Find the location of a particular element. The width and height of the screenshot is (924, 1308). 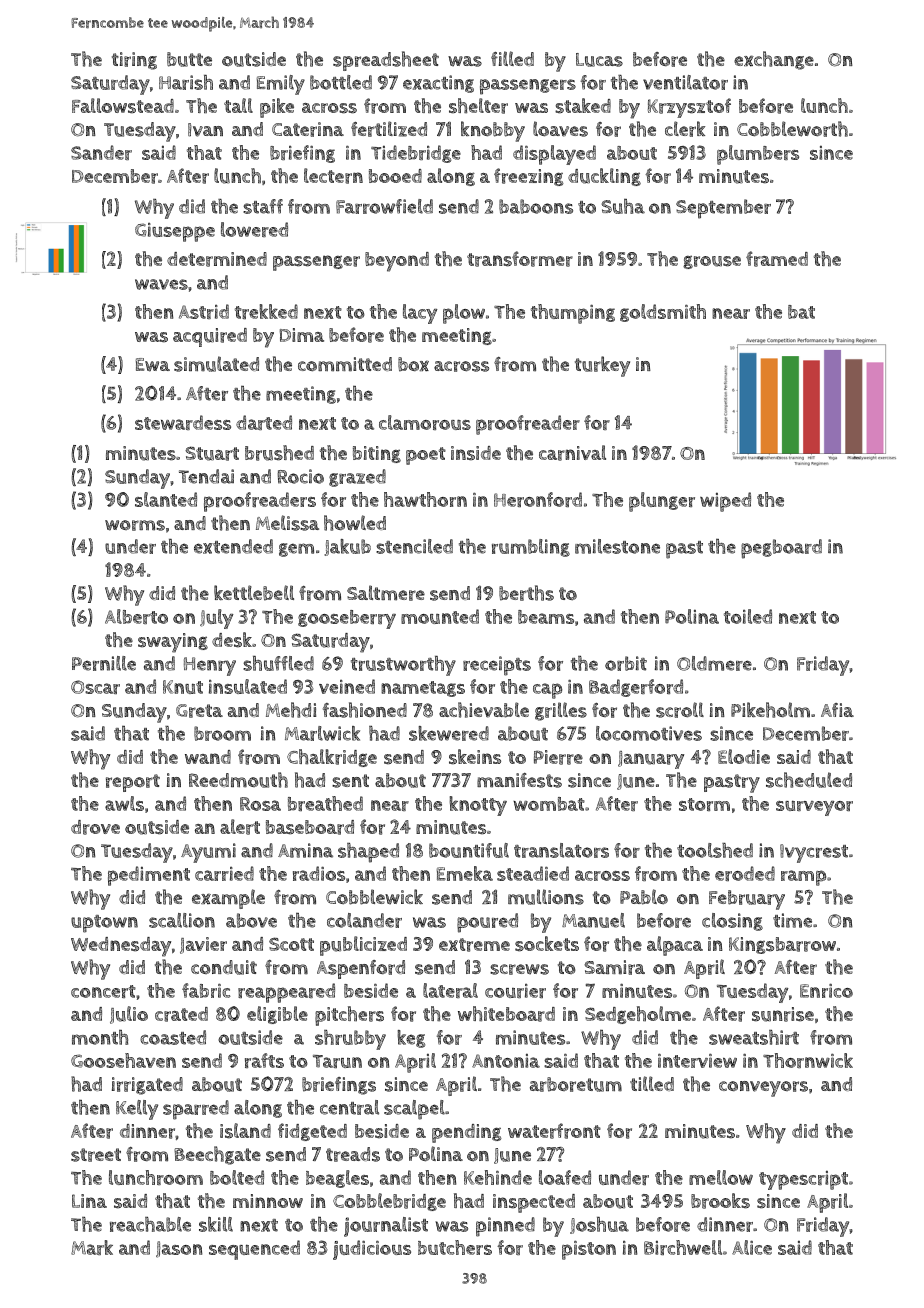

Enrico is located at coordinates (826, 990).
